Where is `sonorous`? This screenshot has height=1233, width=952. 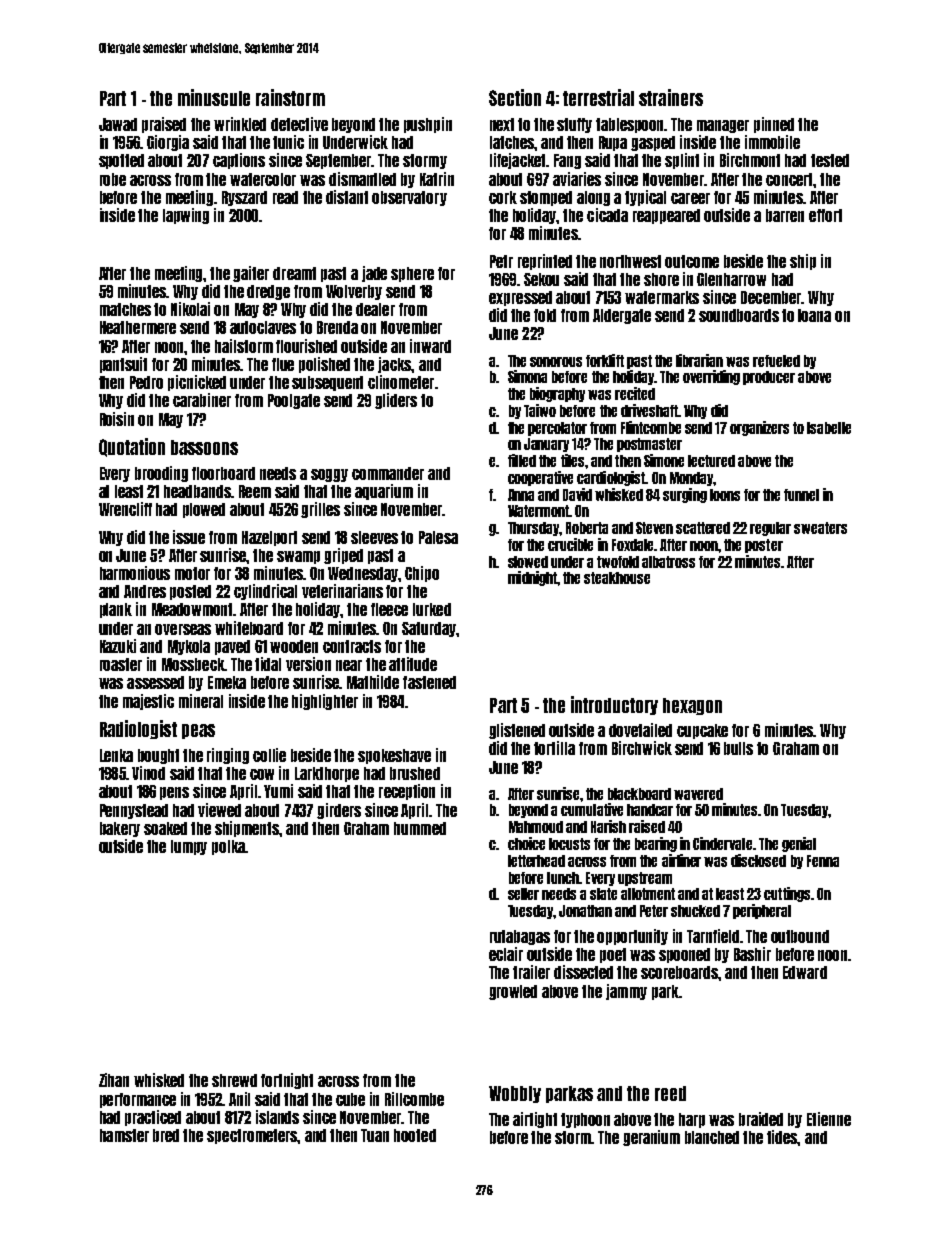 sonorous is located at coordinates (556, 362).
